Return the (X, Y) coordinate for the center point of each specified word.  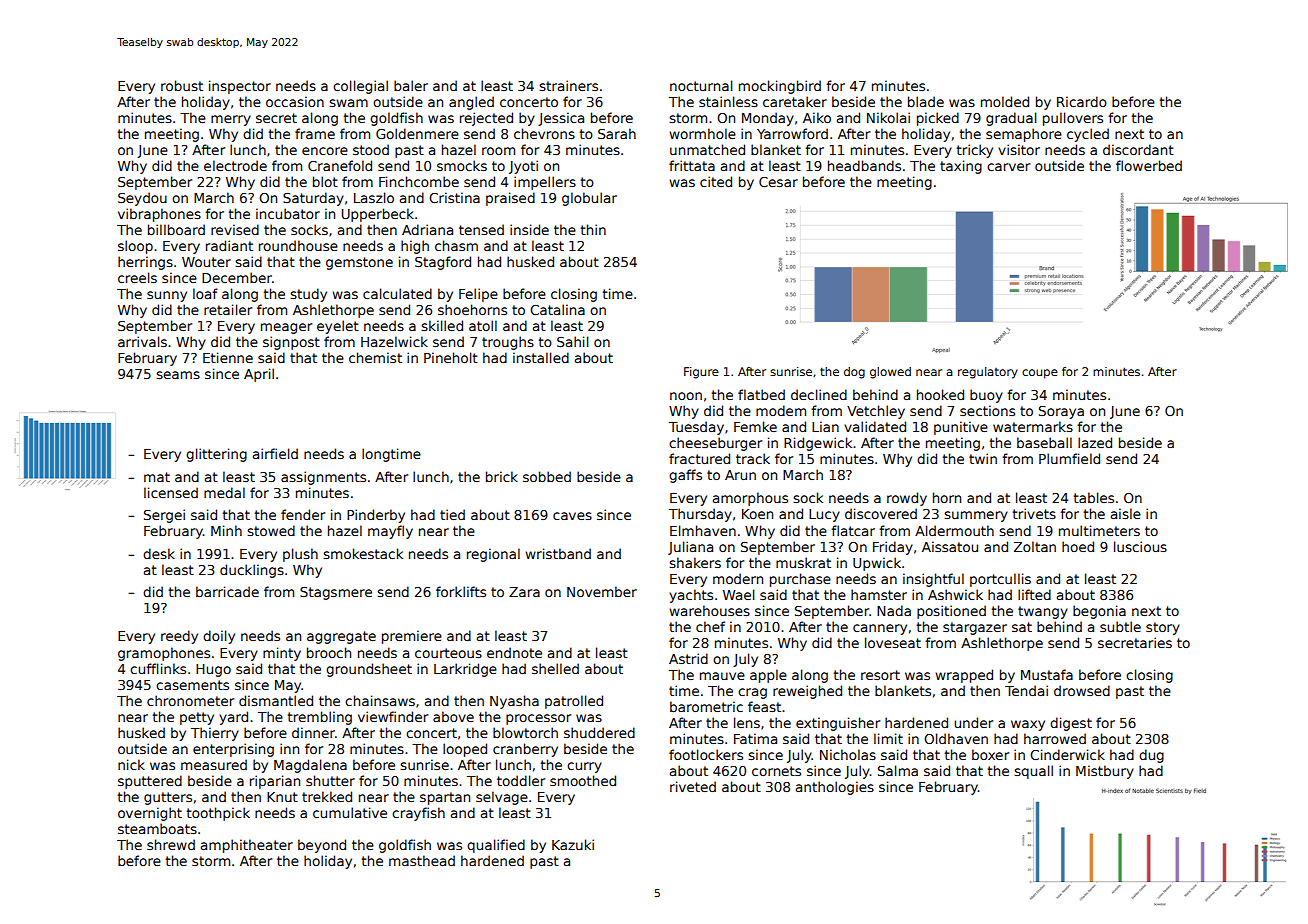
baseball (1044, 442)
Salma (898, 770)
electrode (235, 165)
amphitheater (247, 846)
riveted (693, 786)
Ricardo (1082, 101)
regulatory (988, 373)
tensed (481, 229)
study (308, 295)
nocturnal (701, 85)
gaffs (685, 476)
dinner (313, 732)
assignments (323, 478)
